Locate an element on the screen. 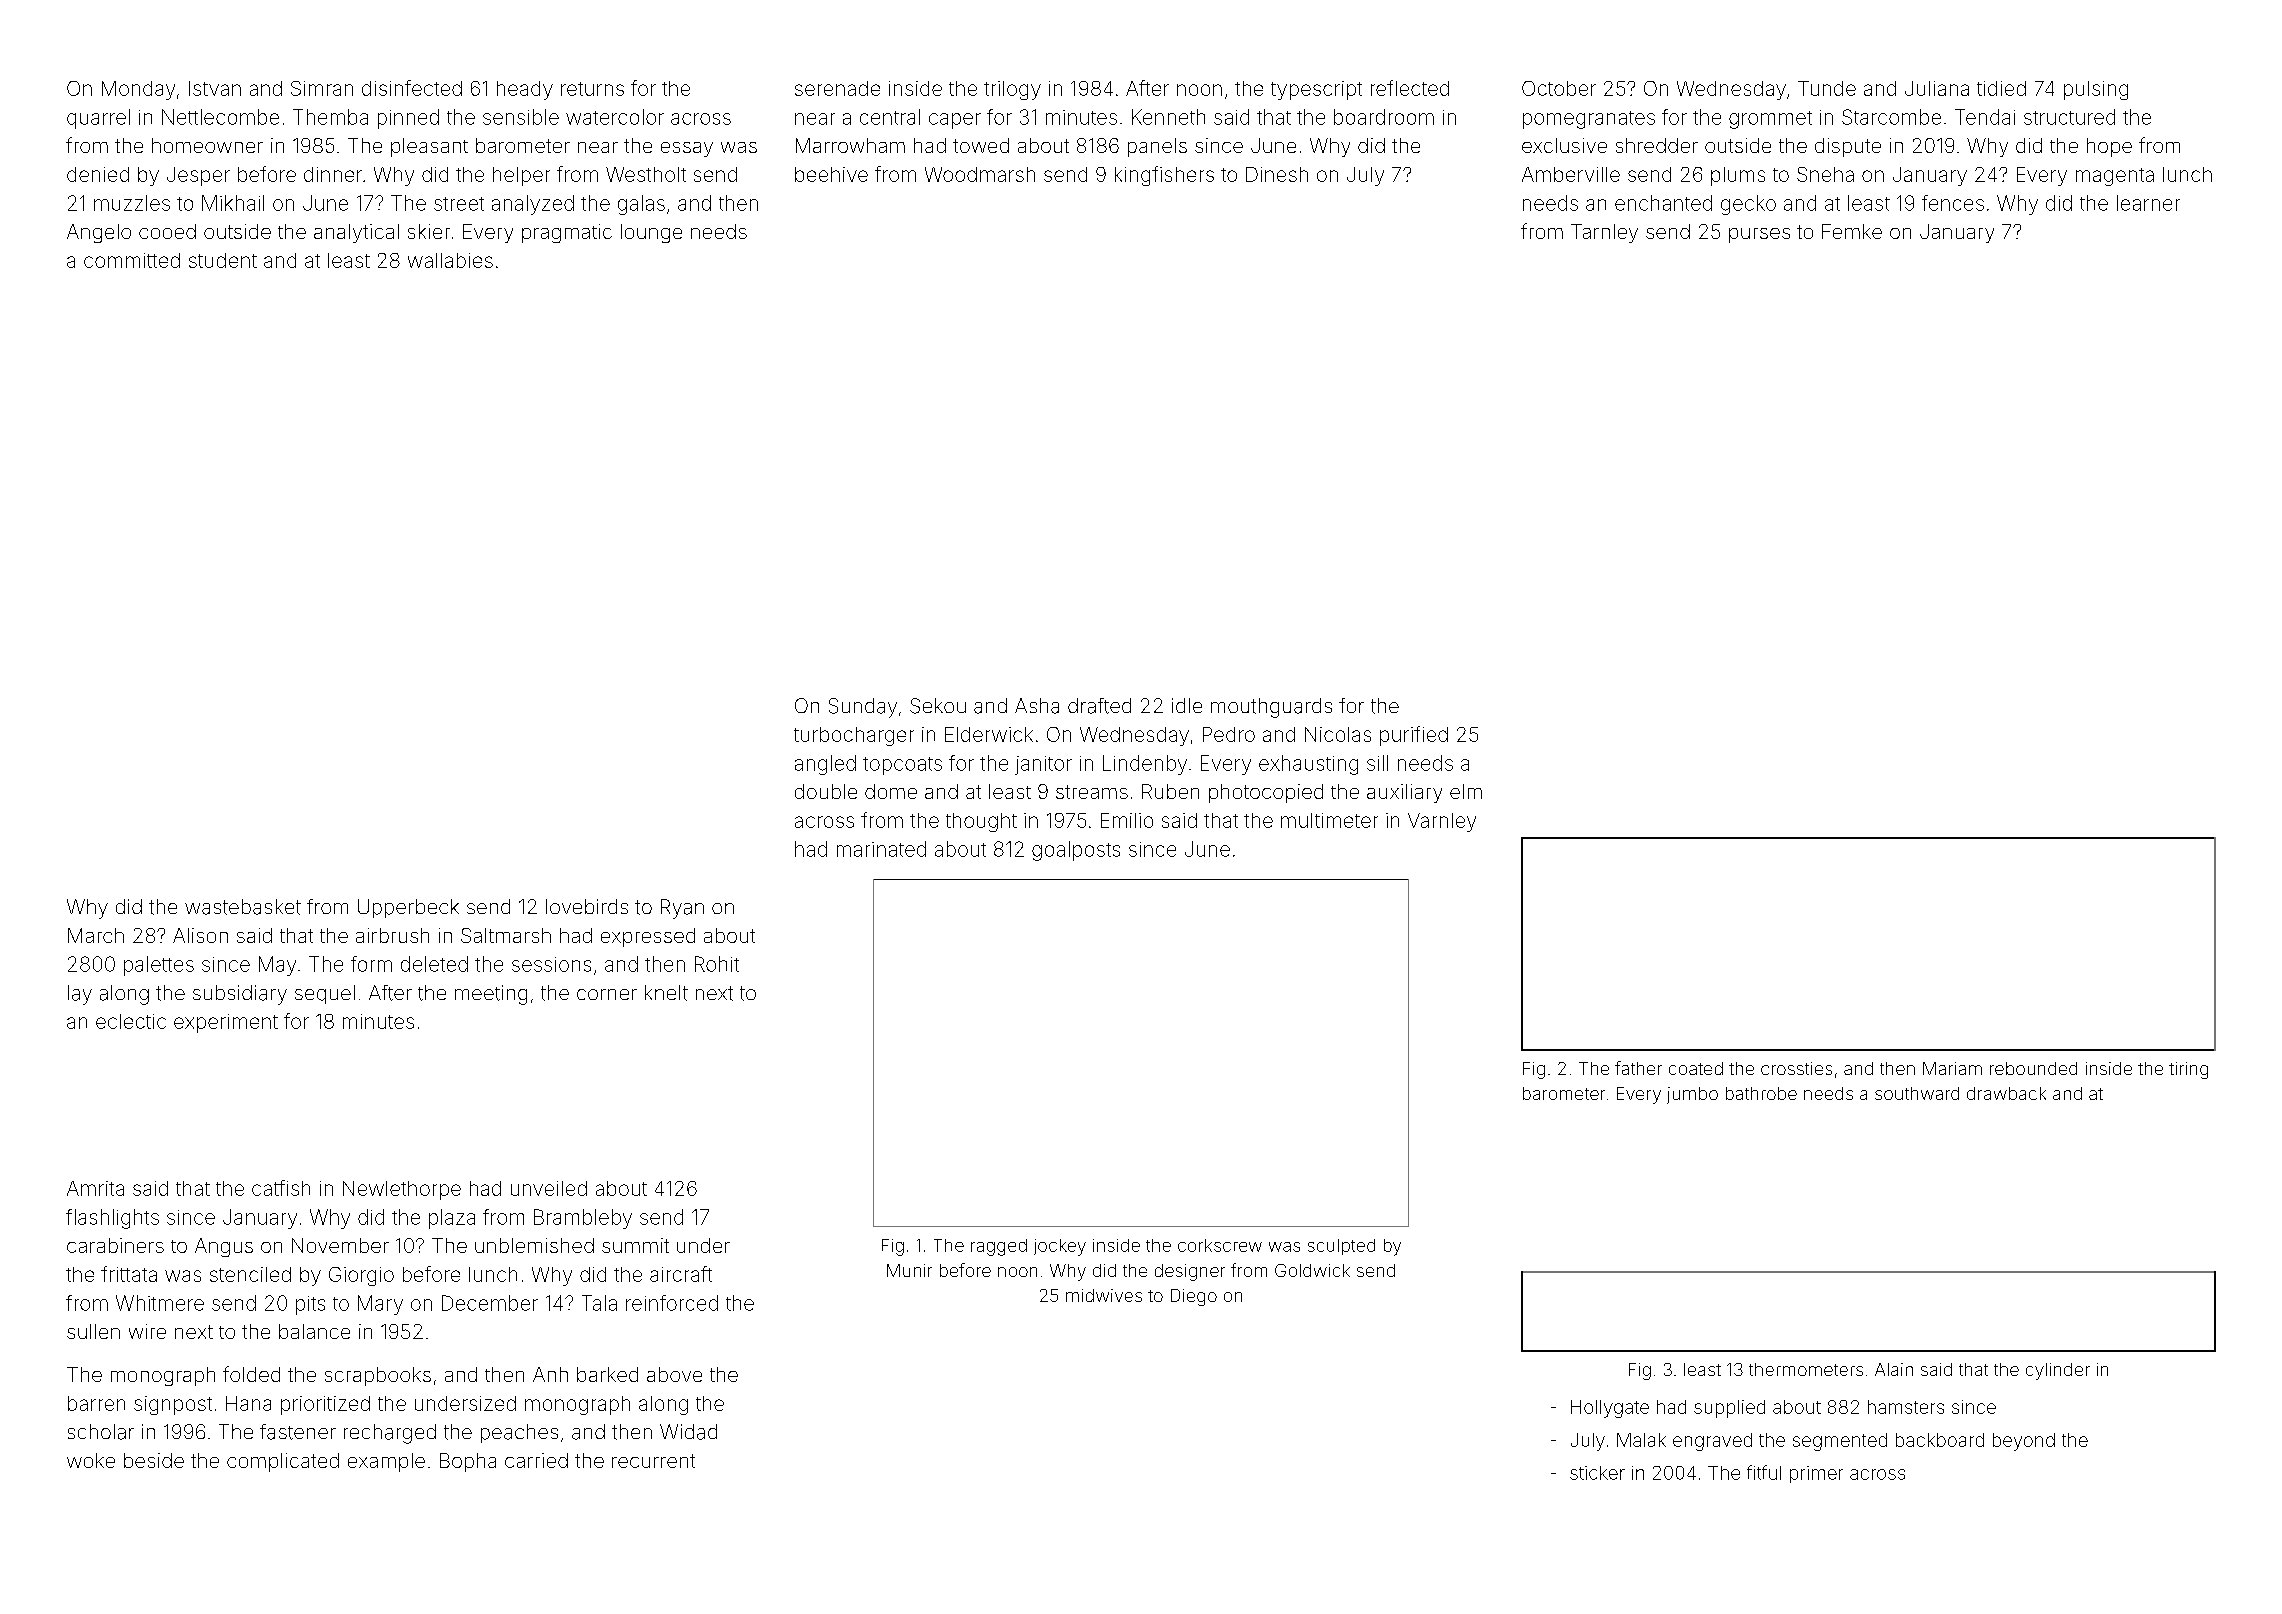  Simran is located at coordinates (322, 88).
